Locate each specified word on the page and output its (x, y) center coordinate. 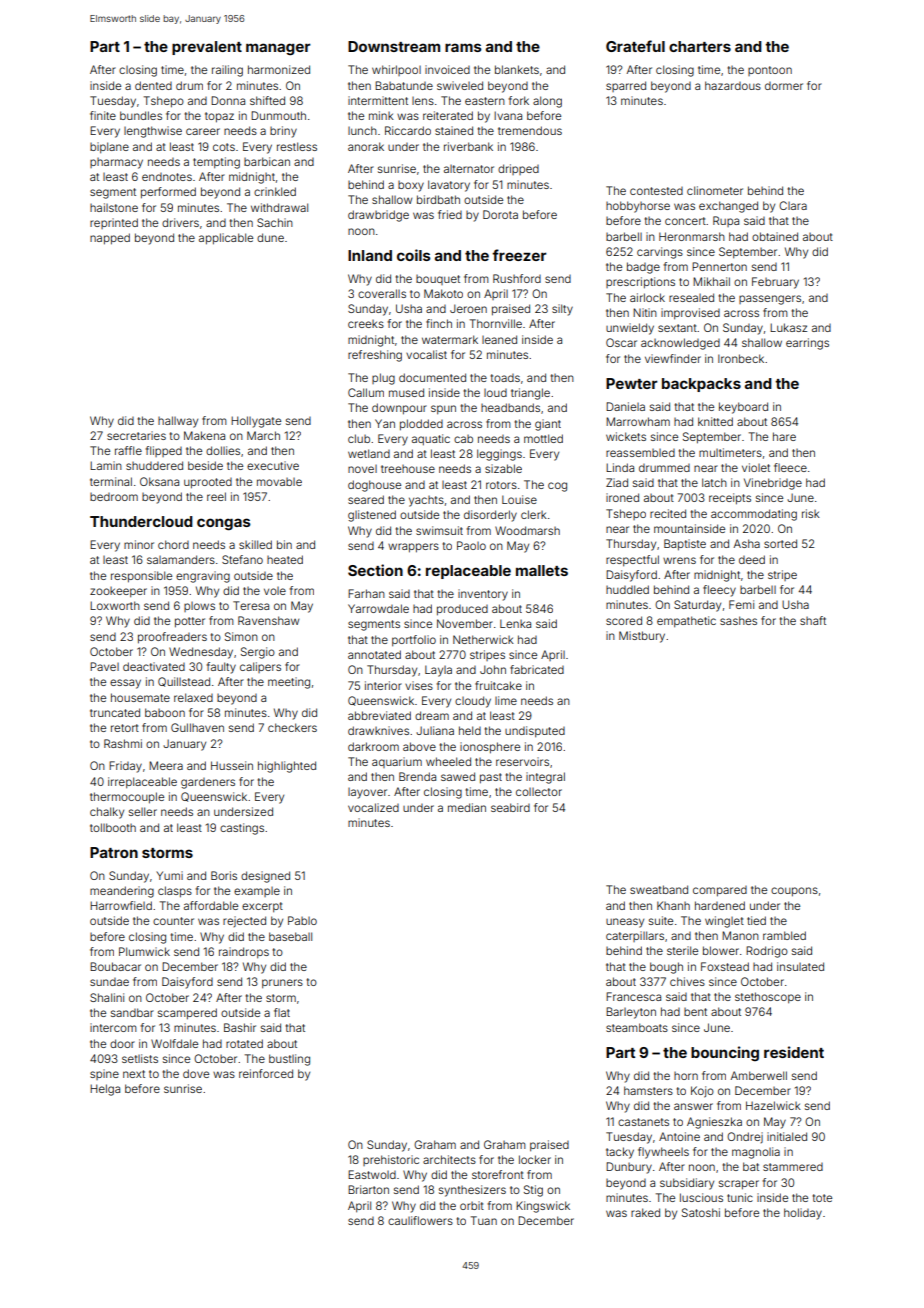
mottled (543, 438)
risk (811, 513)
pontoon (770, 71)
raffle (128, 450)
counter (173, 921)
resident (794, 1052)
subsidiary (687, 1184)
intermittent (378, 100)
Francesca (633, 996)
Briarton (368, 1189)
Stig (533, 1191)
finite (103, 115)
